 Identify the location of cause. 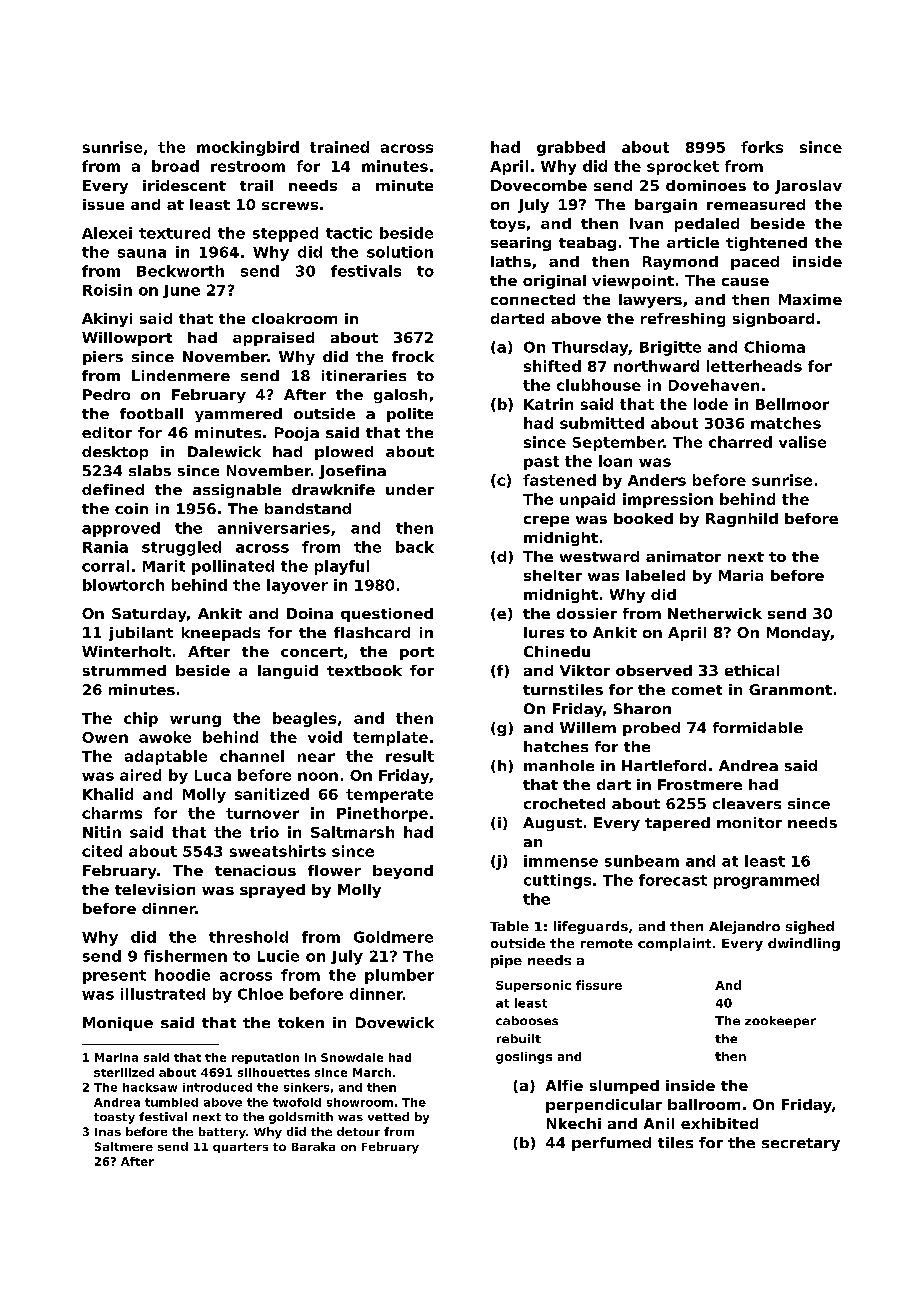
(745, 282).
